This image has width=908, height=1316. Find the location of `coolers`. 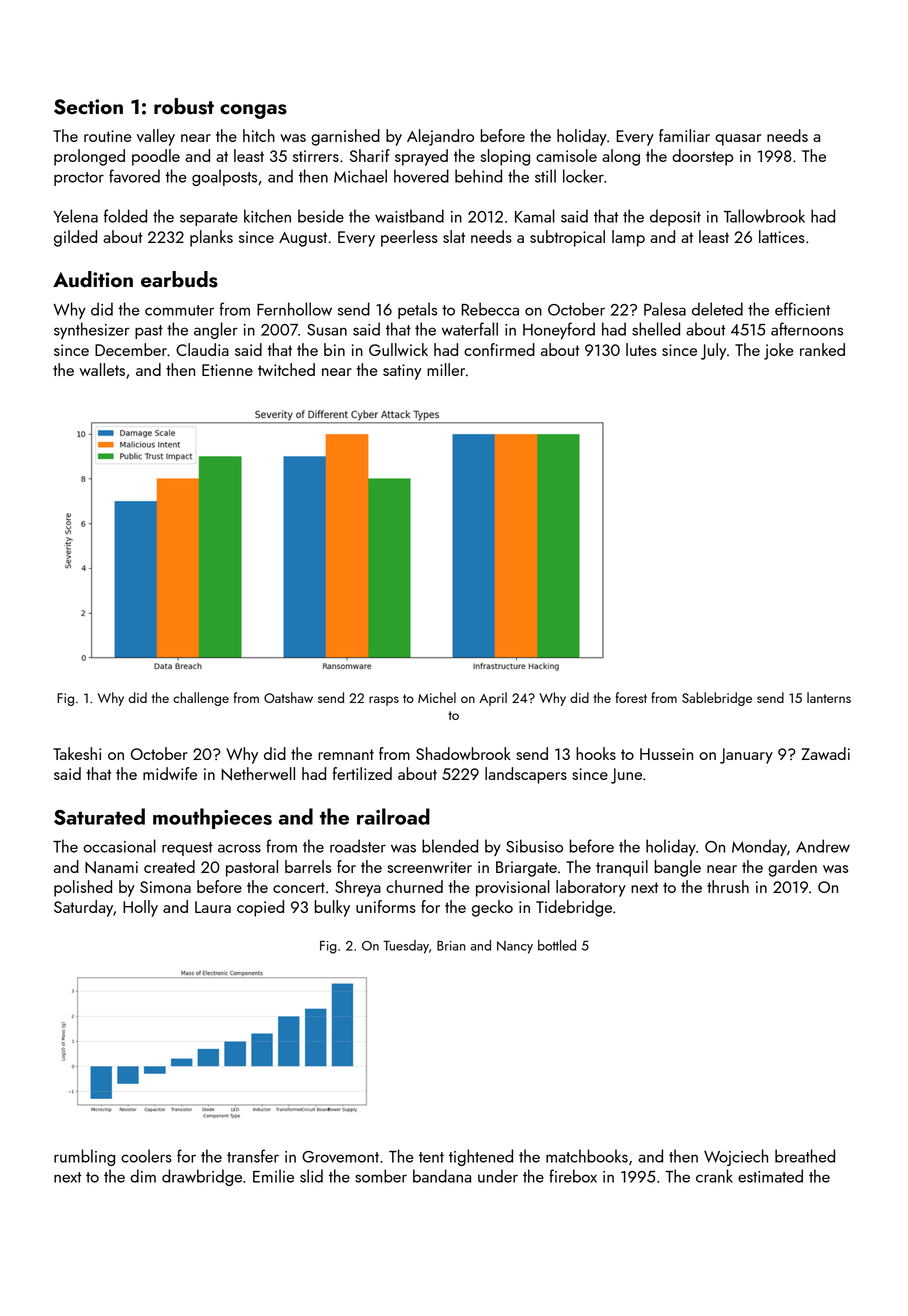

coolers is located at coordinates (146, 1156).
